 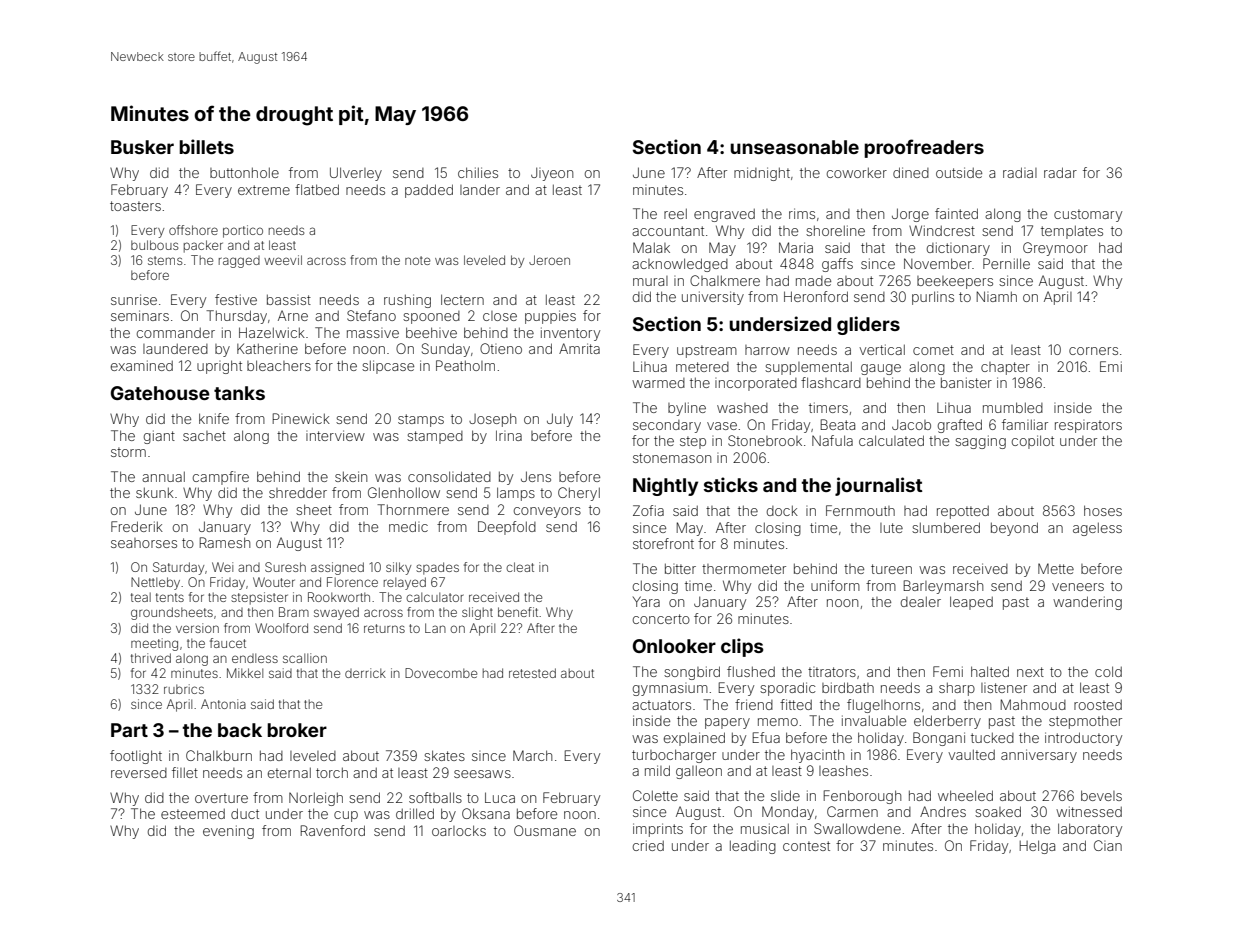 I want to click on Ramesh, so click(x=224, y=542).
